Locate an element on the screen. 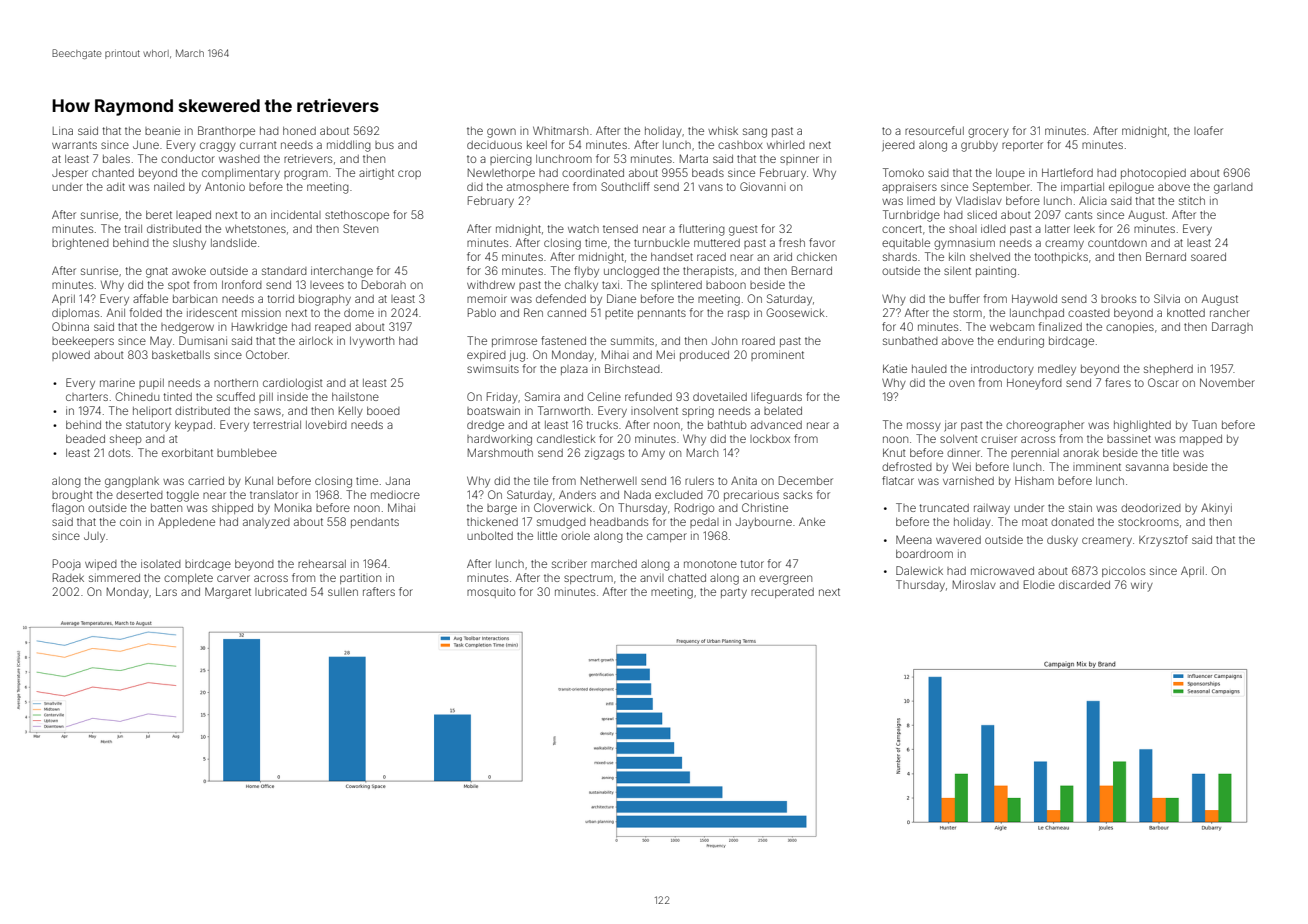  Margaret is located at coordinates (228, 593).
